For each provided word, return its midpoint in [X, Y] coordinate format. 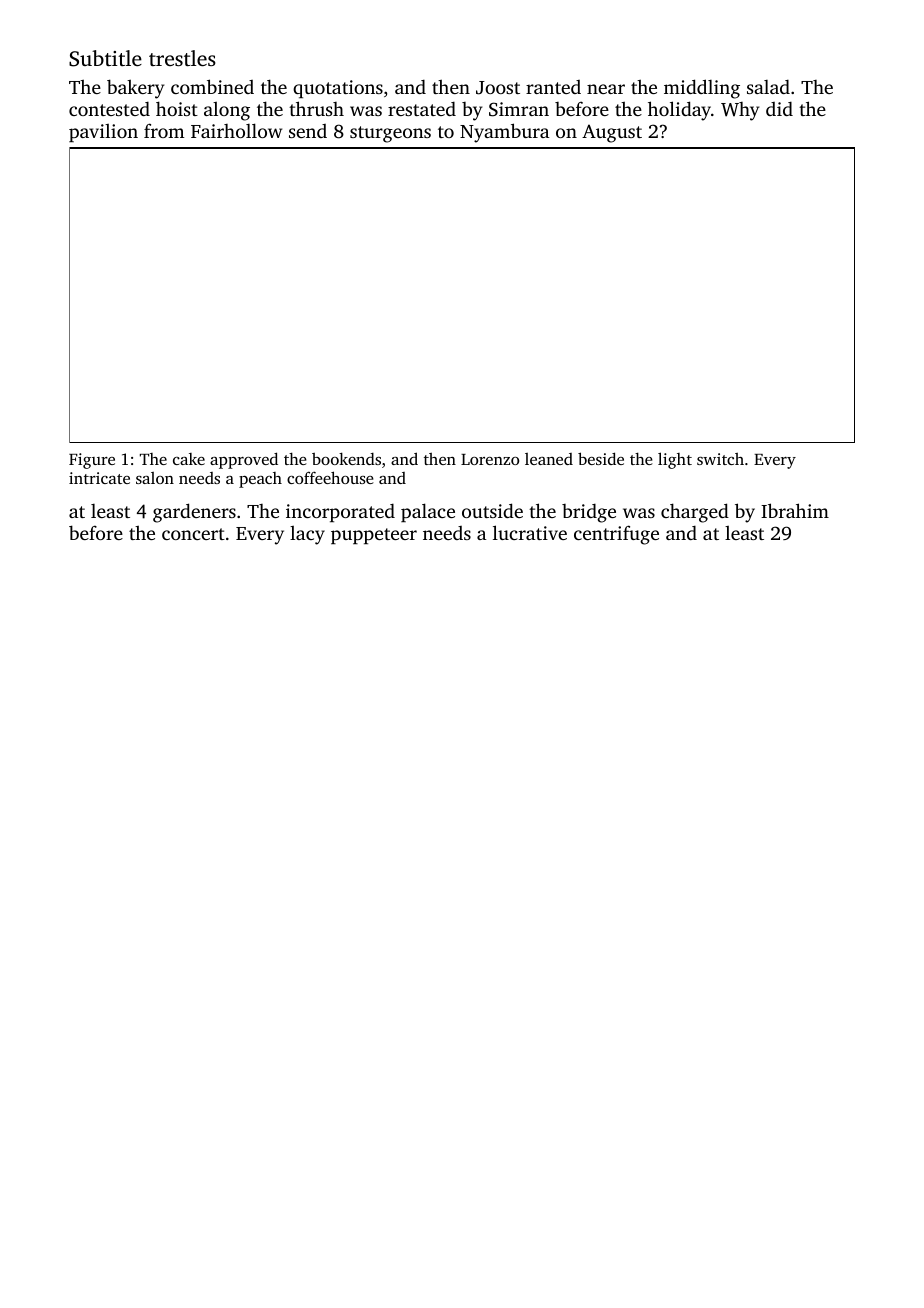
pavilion [103, 133]
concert [193, 534]
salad [768, 87]
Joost [498, 88]
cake [189, 459]
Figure [92, 461]
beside [601, 458]
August [612, 133]
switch [720, 459]
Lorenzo [490, 459]
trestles [182, 58]
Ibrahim [795, 510]
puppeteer [374, 536]
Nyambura [504, 133]
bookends [346, 458]
